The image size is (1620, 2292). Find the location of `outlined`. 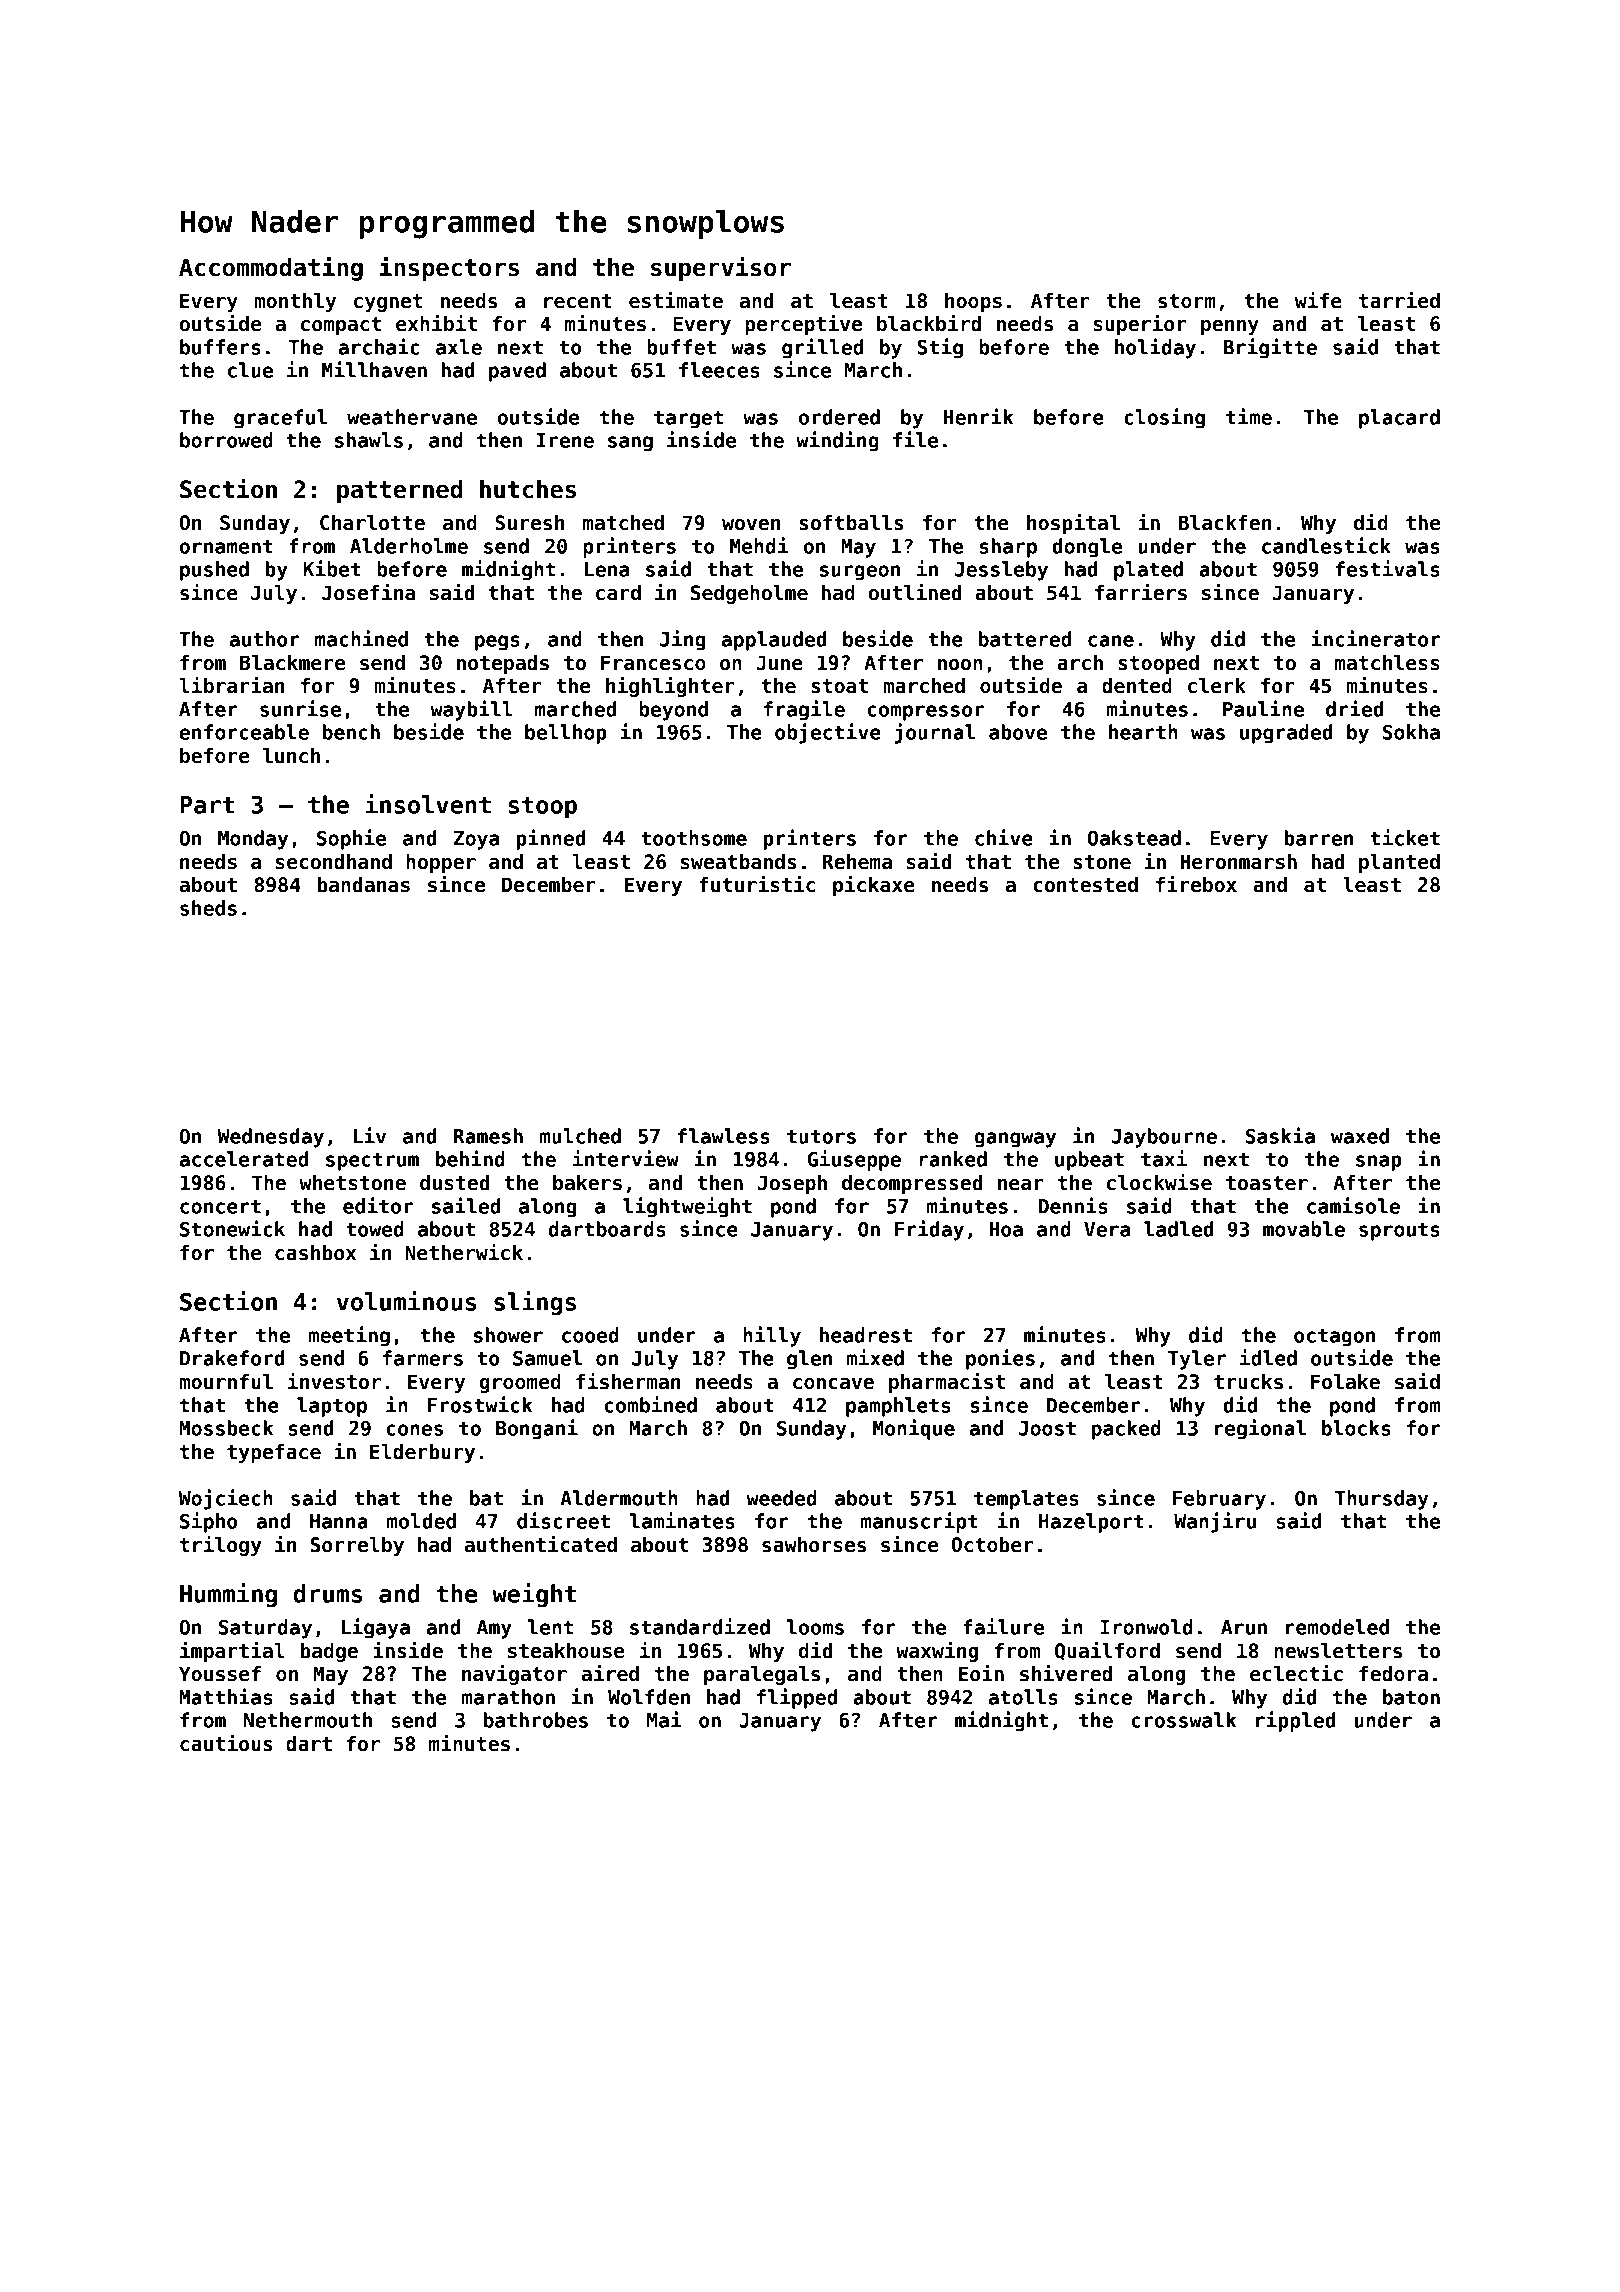

outlined is located at coordinates (915, 592).
